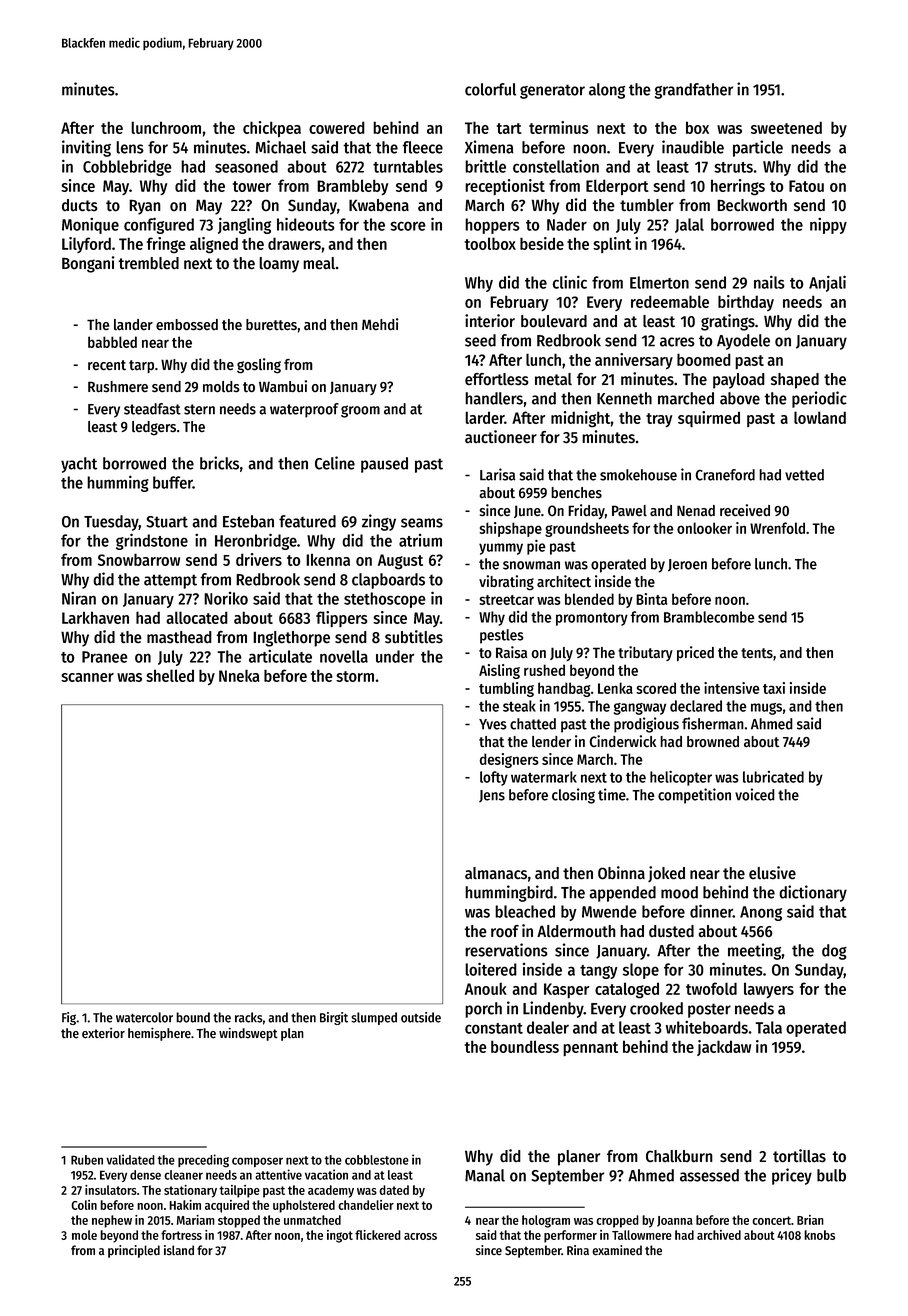 The image size is (908, 1316). What do you see at coordinates (179, 1250) in the page?
I see `island` at bounding box center [179, 1250].
